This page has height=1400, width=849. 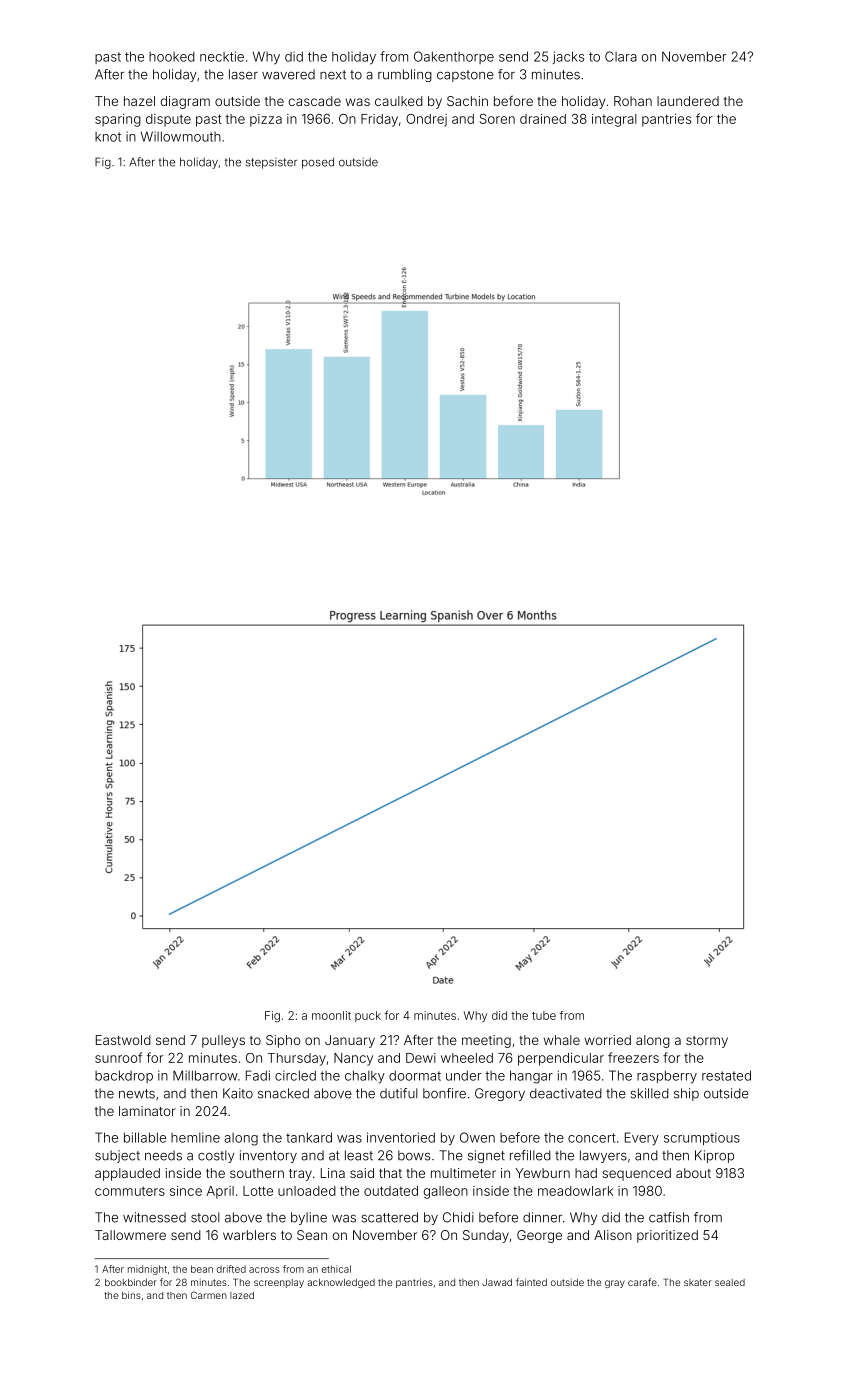 What do you see at coordinates (331, 1015) in the page?
I see `moonlit` at bounding box center [331, 1015].
